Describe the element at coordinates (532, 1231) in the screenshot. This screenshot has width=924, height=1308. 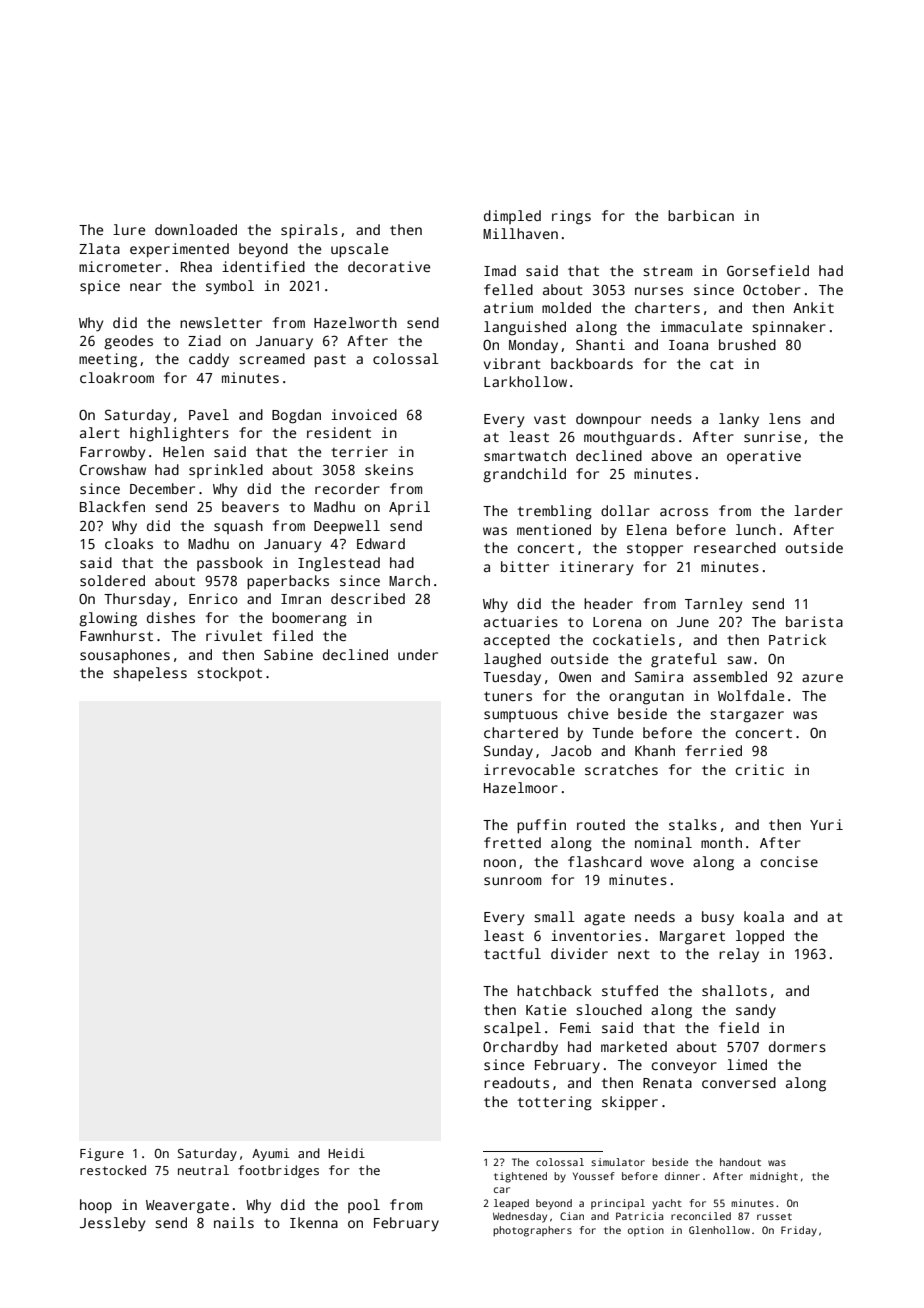
I see `photographers` at that location.
